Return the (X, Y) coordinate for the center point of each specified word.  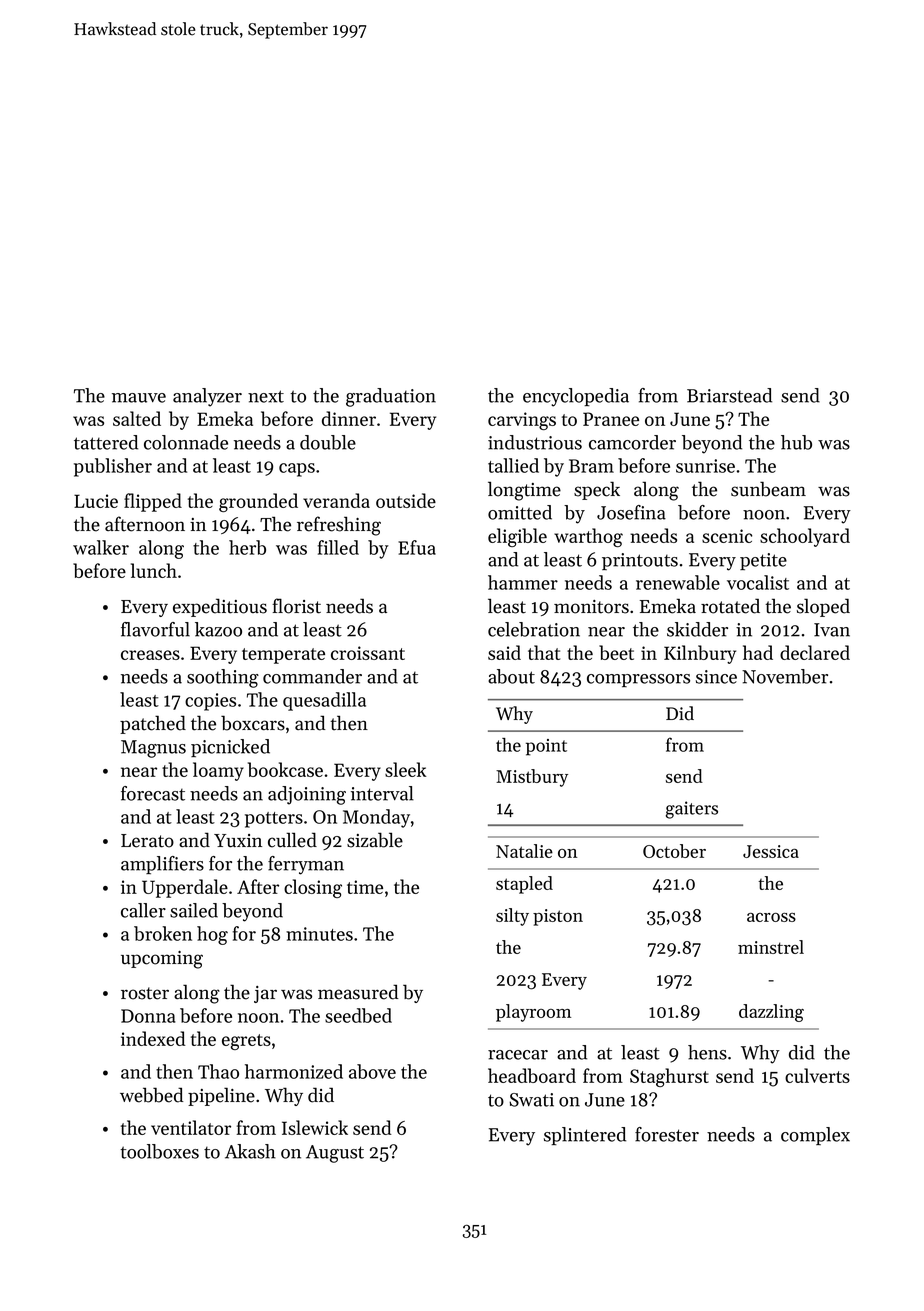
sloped (823, 607)
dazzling (771, 1013)
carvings (522, 421)
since (716, 677)
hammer (523, 582)
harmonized (294, 1071)
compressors (638, 680)
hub (796, 442)
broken (163, 933)
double (328, 442)
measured (358, 992)
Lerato (147, 841)
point (546, 747)
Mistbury (532, 778)
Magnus (153, 749)
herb (247, 547)
